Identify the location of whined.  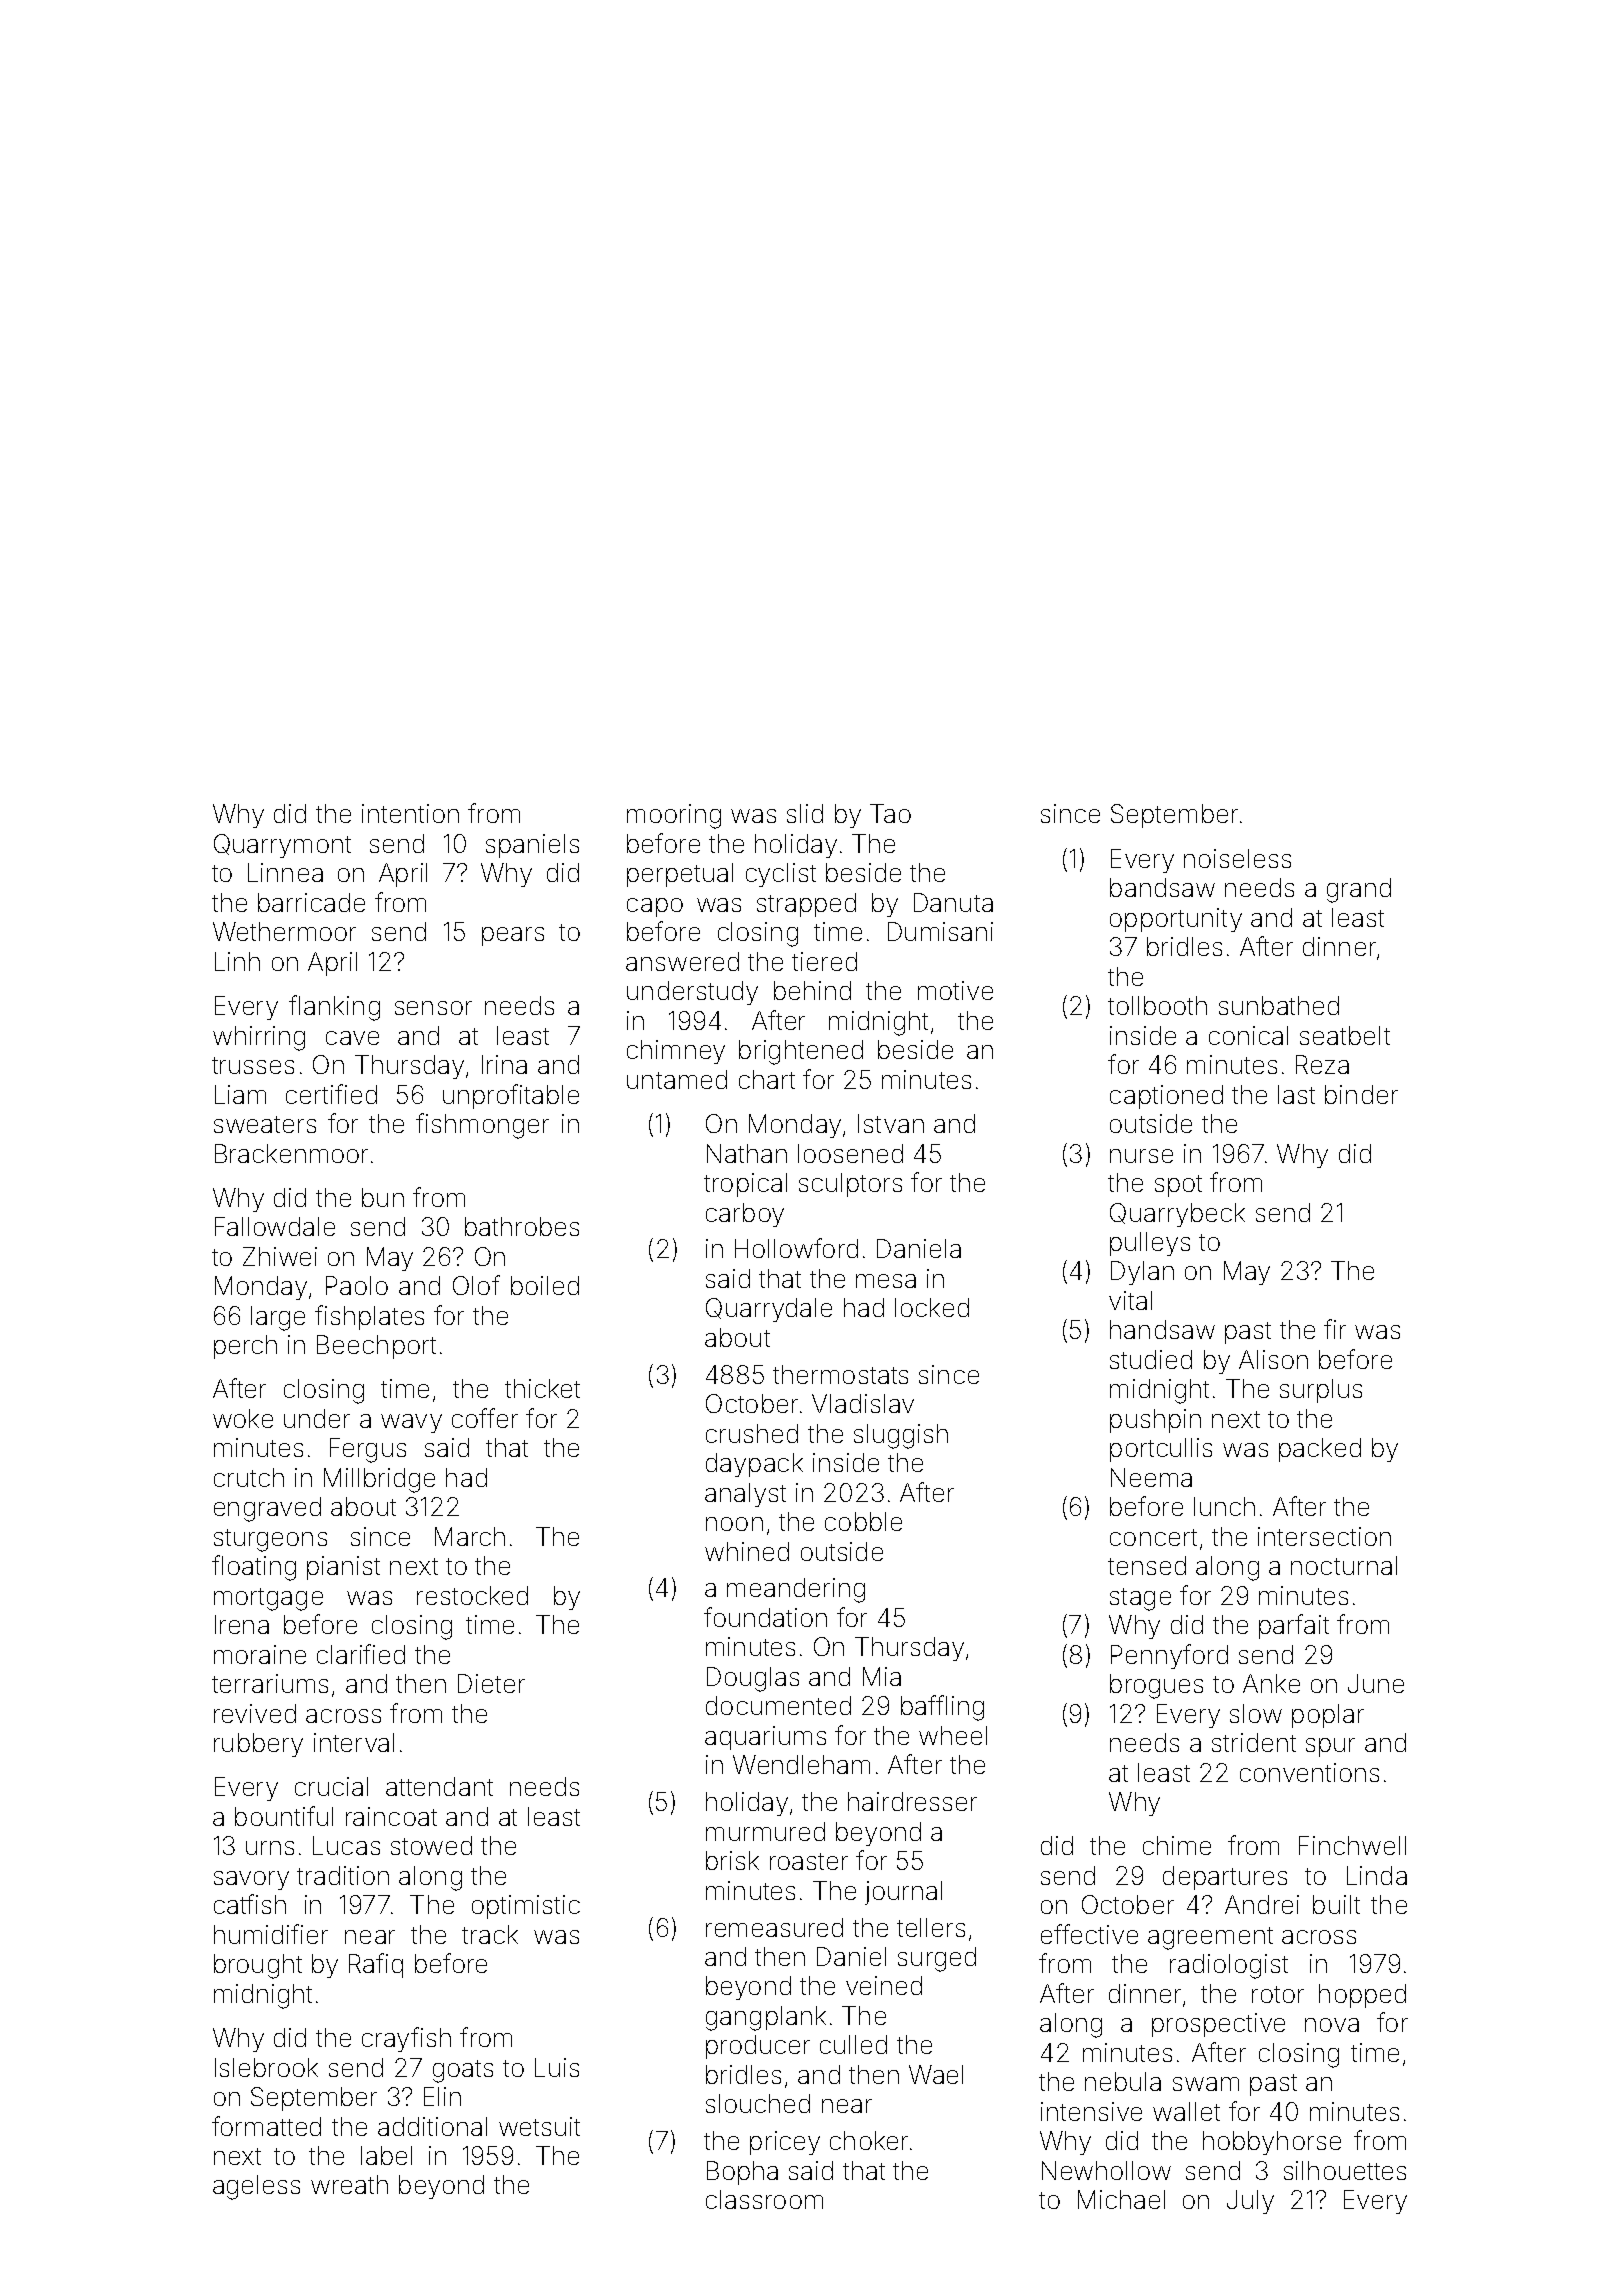
(747, 1551).
